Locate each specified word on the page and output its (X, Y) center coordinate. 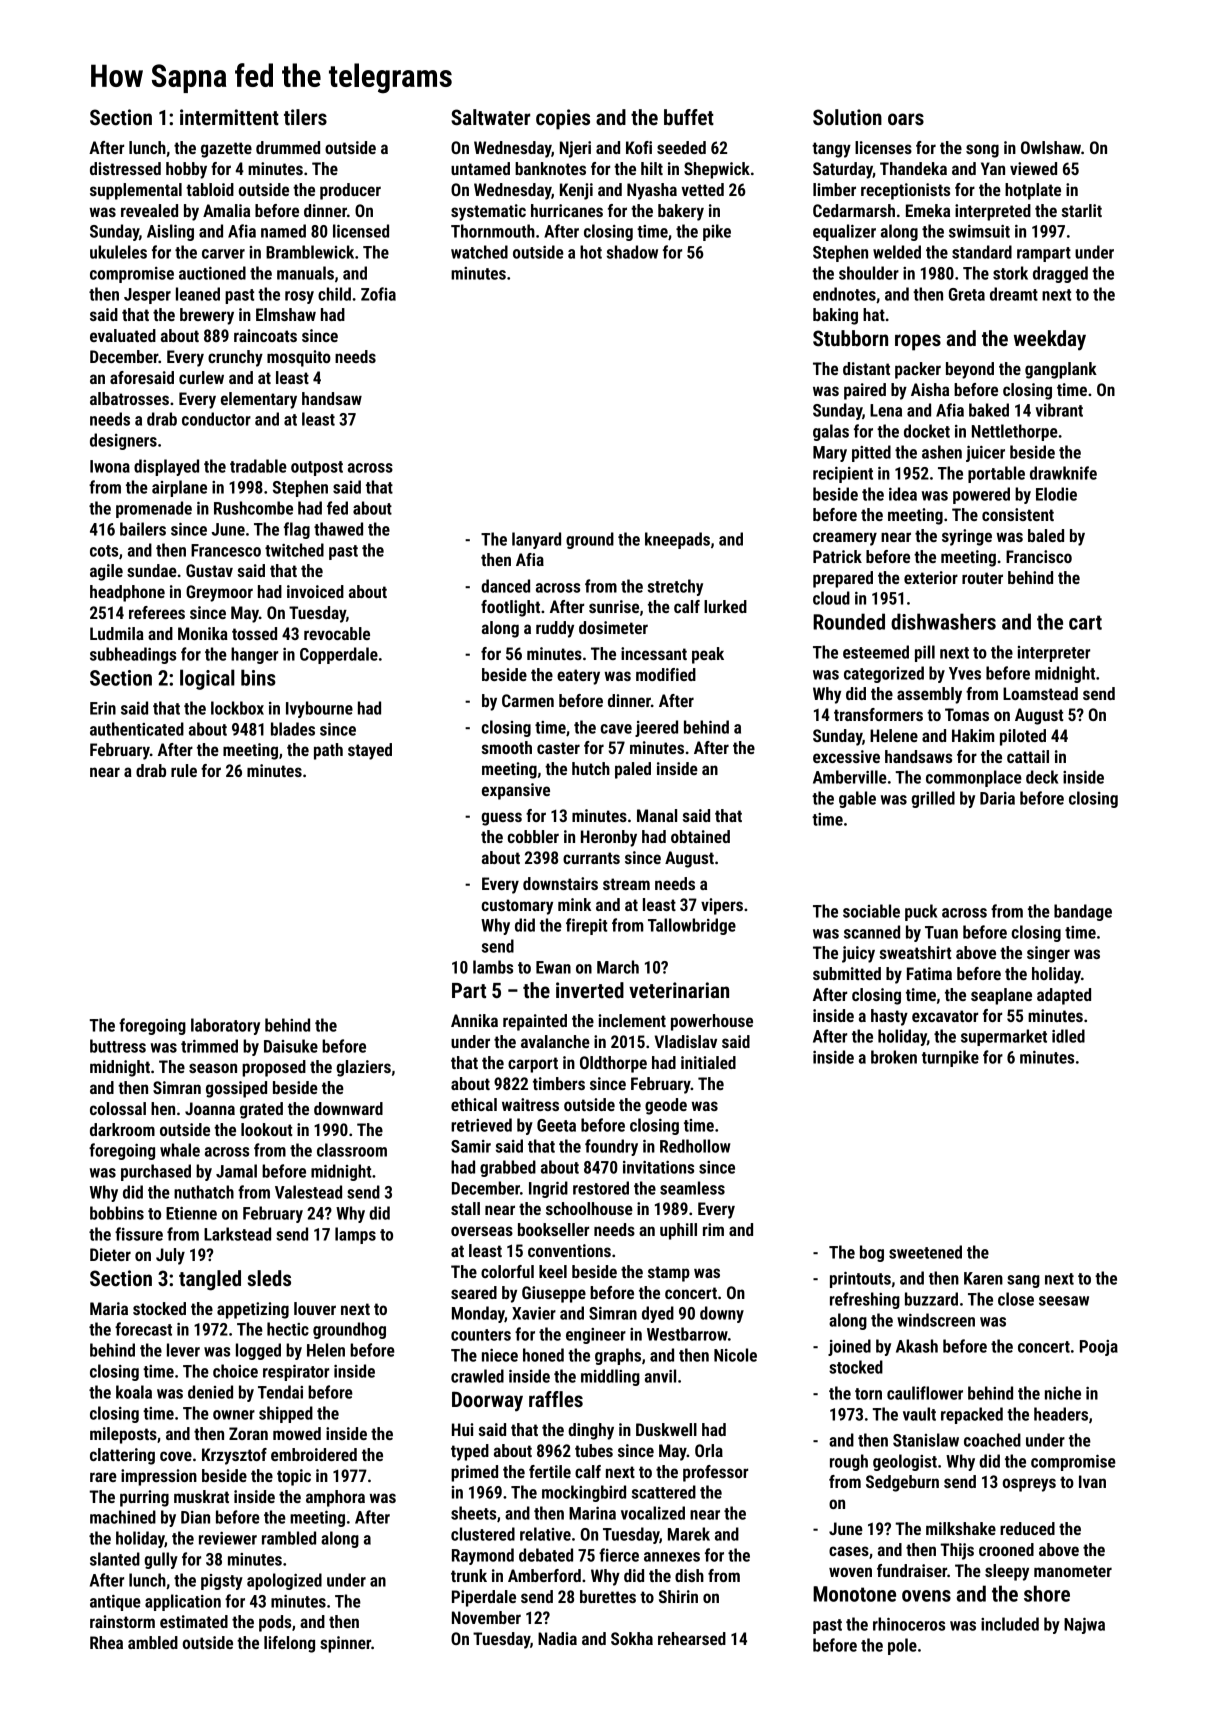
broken (894, 1057)
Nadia (557, 1638)
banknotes (550, 168)
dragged (1060, 274)
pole (902, 1646)
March (618, 967)
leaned (198, 294)
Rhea (106, 1642)
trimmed (209, 1046)
